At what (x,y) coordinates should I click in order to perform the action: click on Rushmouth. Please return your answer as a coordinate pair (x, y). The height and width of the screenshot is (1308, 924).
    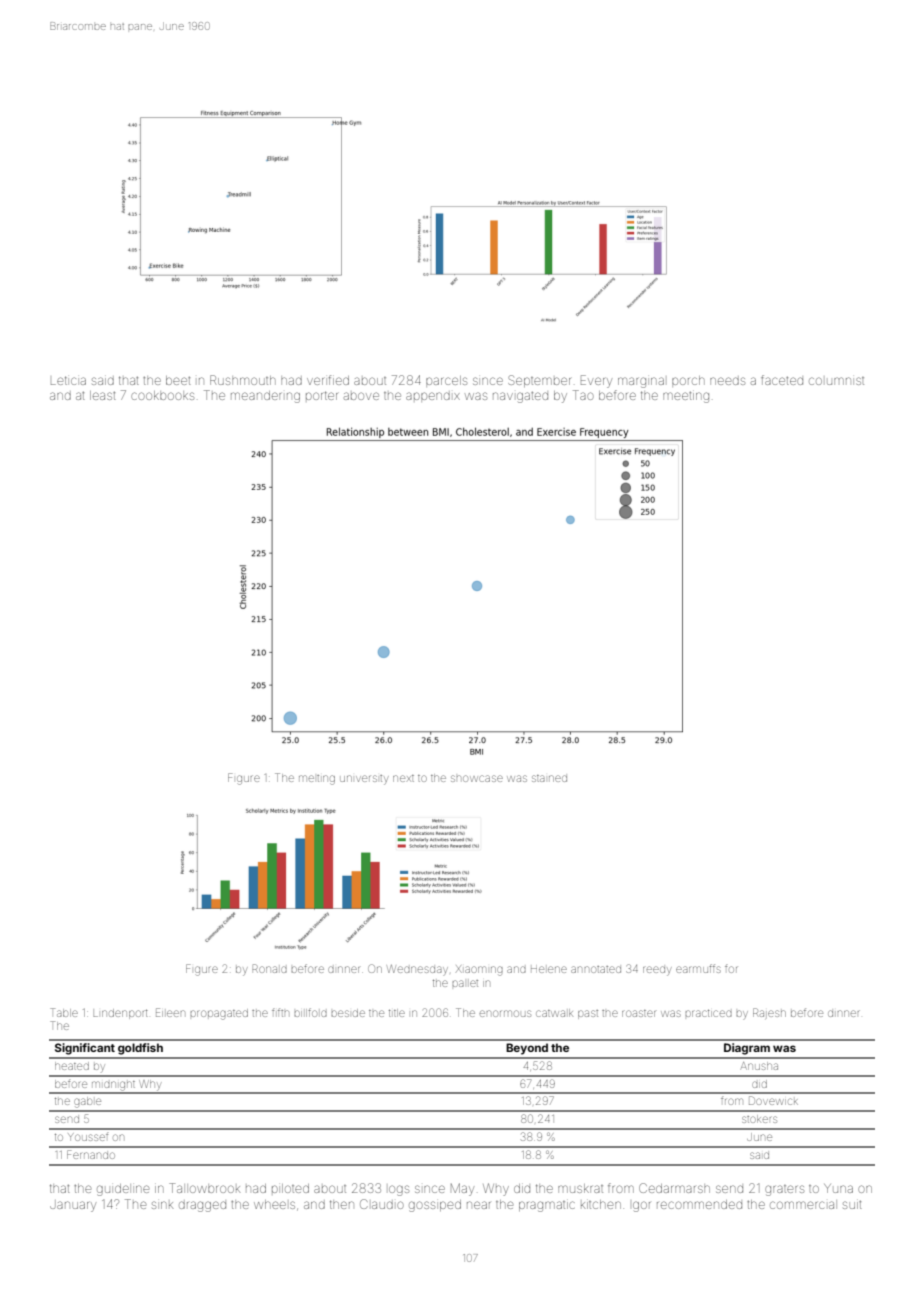
    Looking at the image, I should click on (242, 380).
